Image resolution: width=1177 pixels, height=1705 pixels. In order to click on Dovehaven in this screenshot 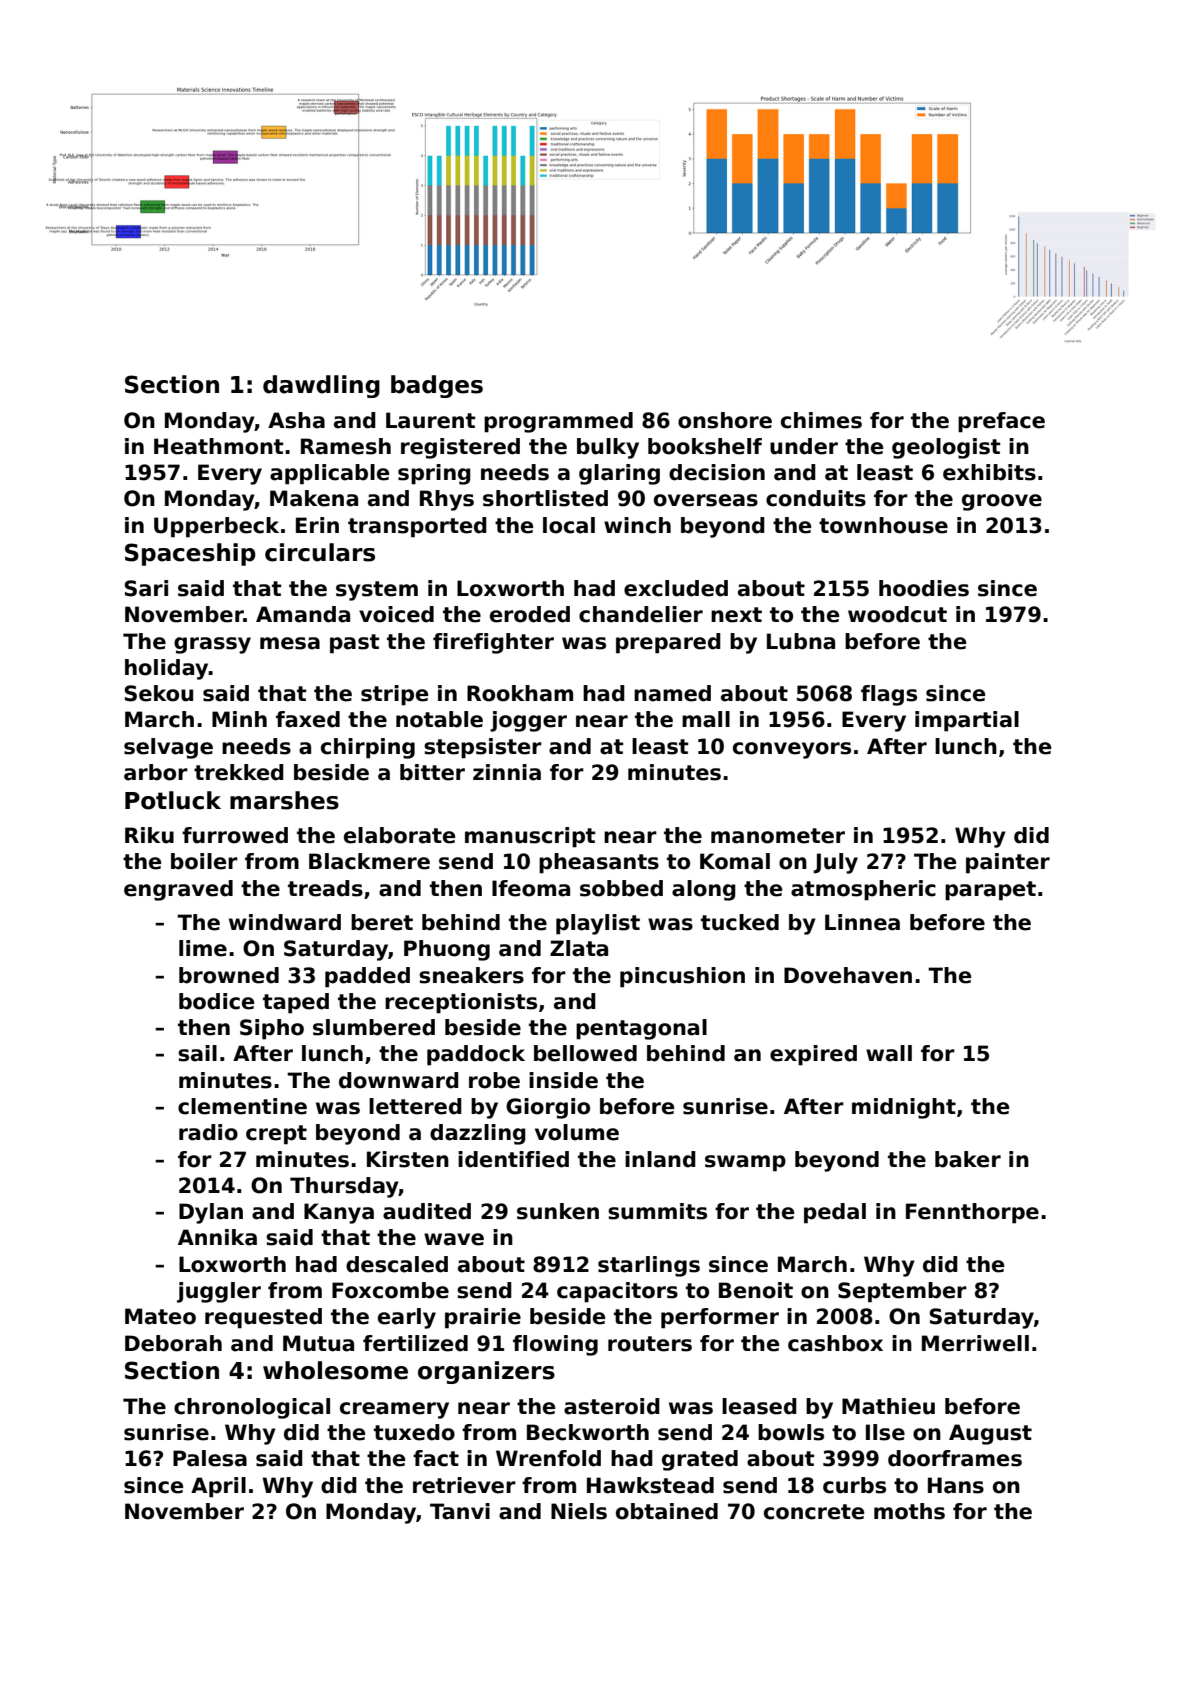, I will do `click(848, 975)`.
